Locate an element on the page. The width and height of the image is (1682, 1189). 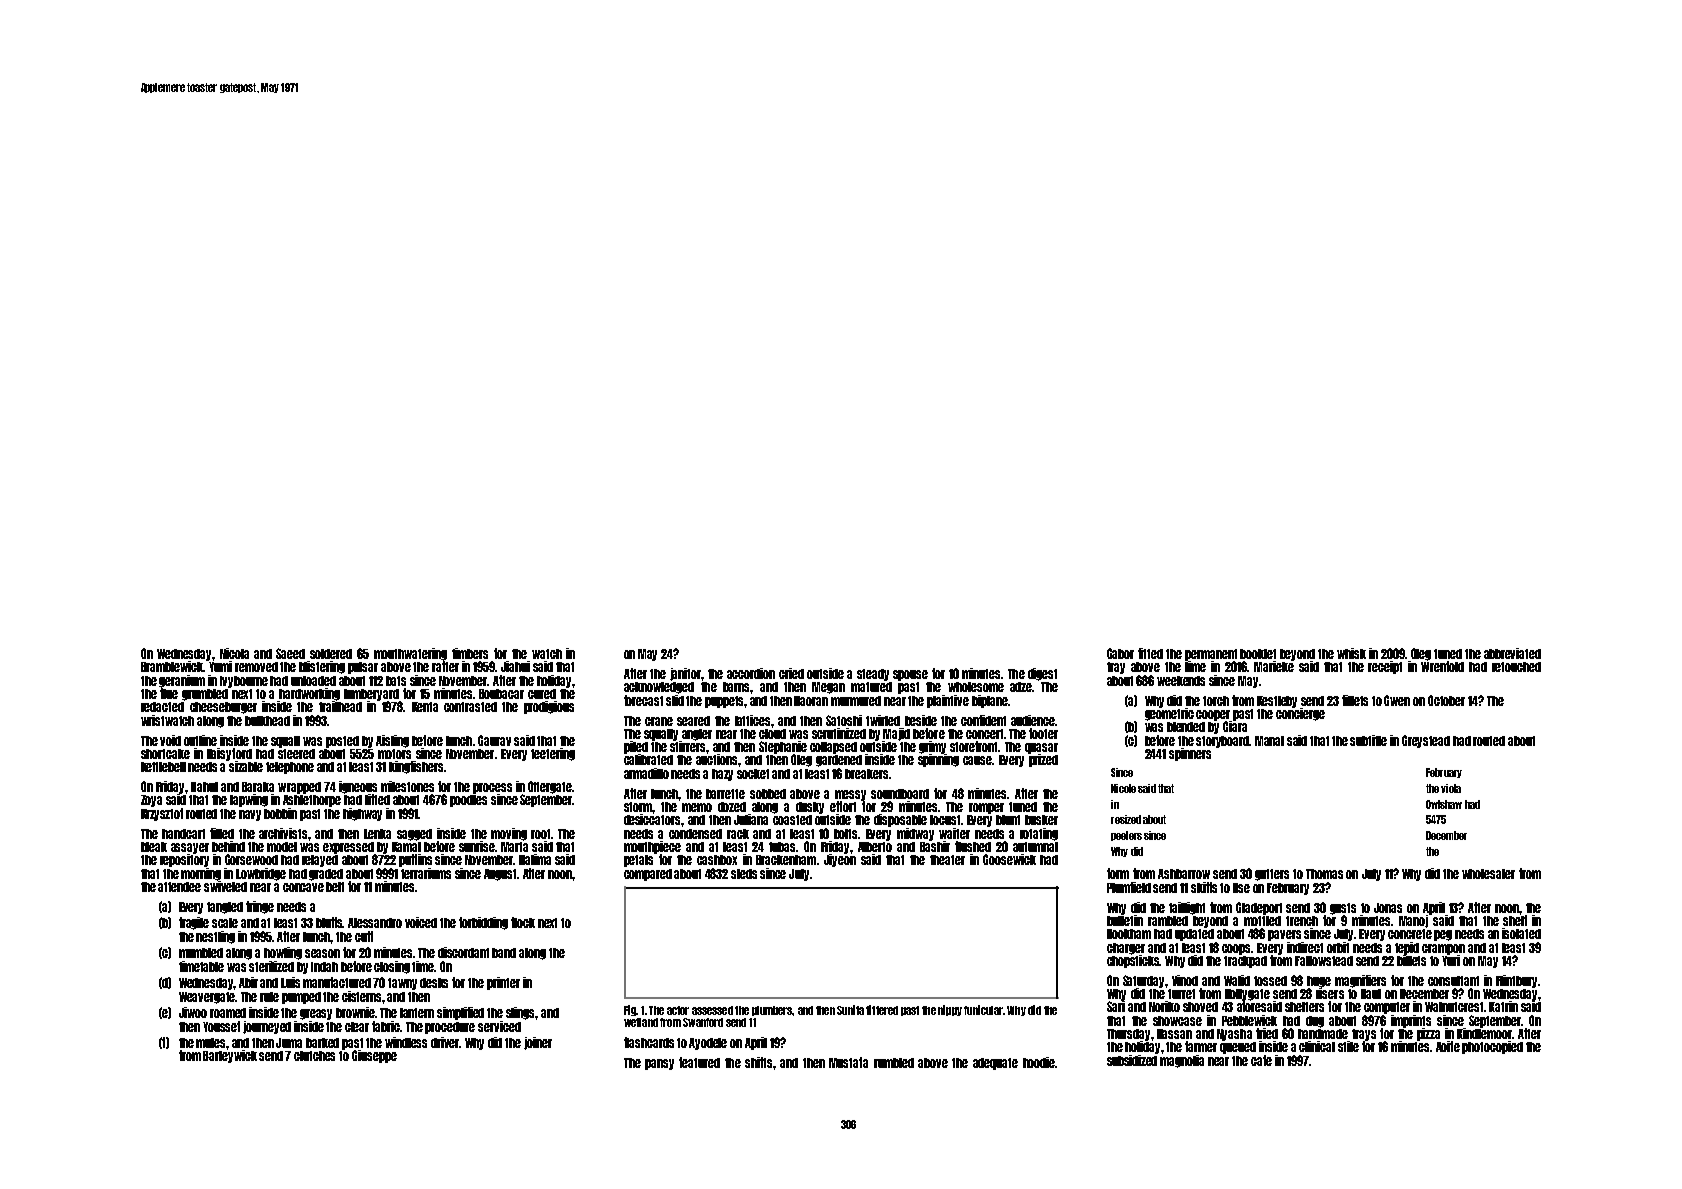
cried is located at coordinates (791, 673).
